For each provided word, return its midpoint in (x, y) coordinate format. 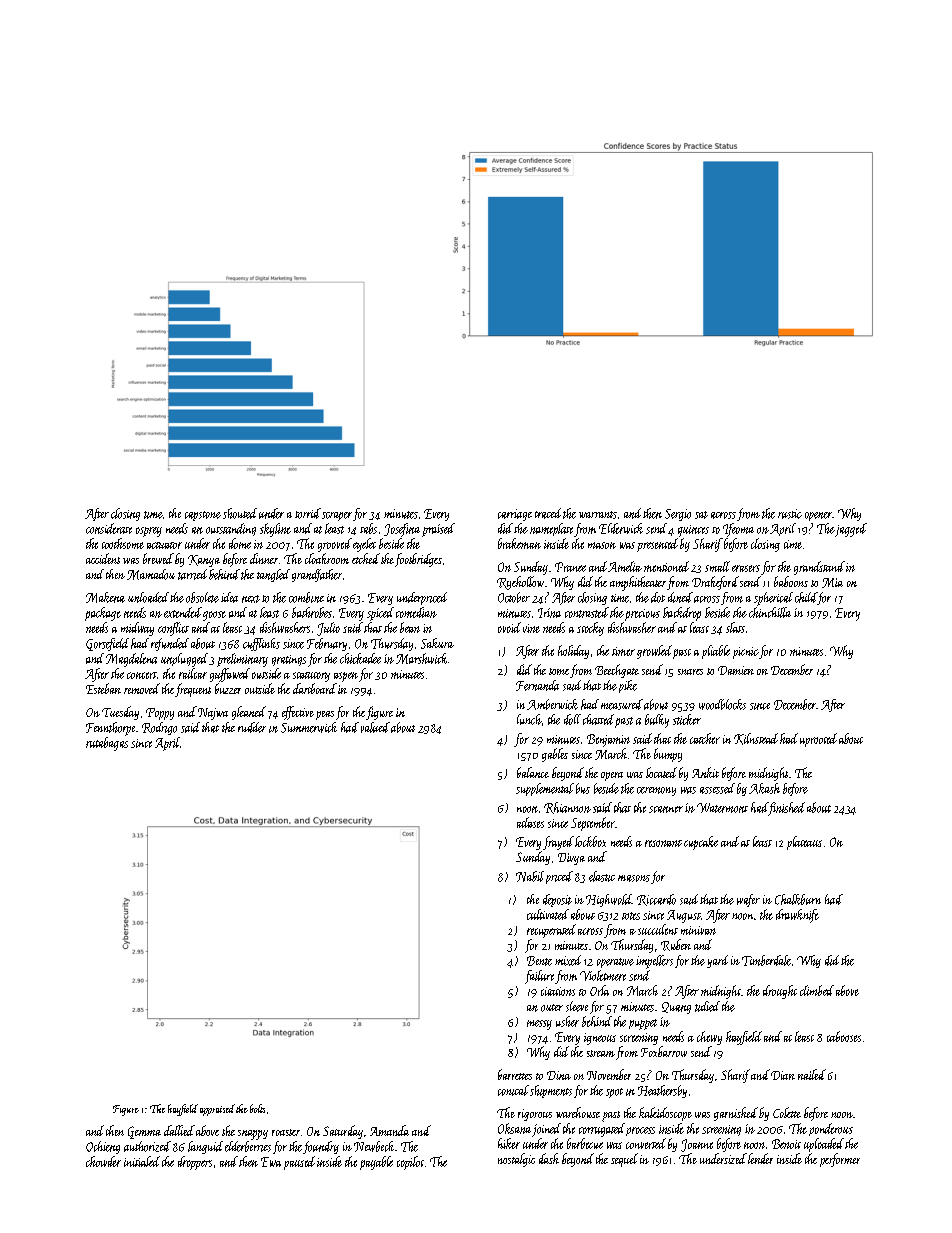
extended (183, 612)
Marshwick (421, 658)
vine (531, 628)
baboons (791, 581)
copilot (410, 1163)
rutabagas (107, 744)
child (806, 597)
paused (299, 1163)
